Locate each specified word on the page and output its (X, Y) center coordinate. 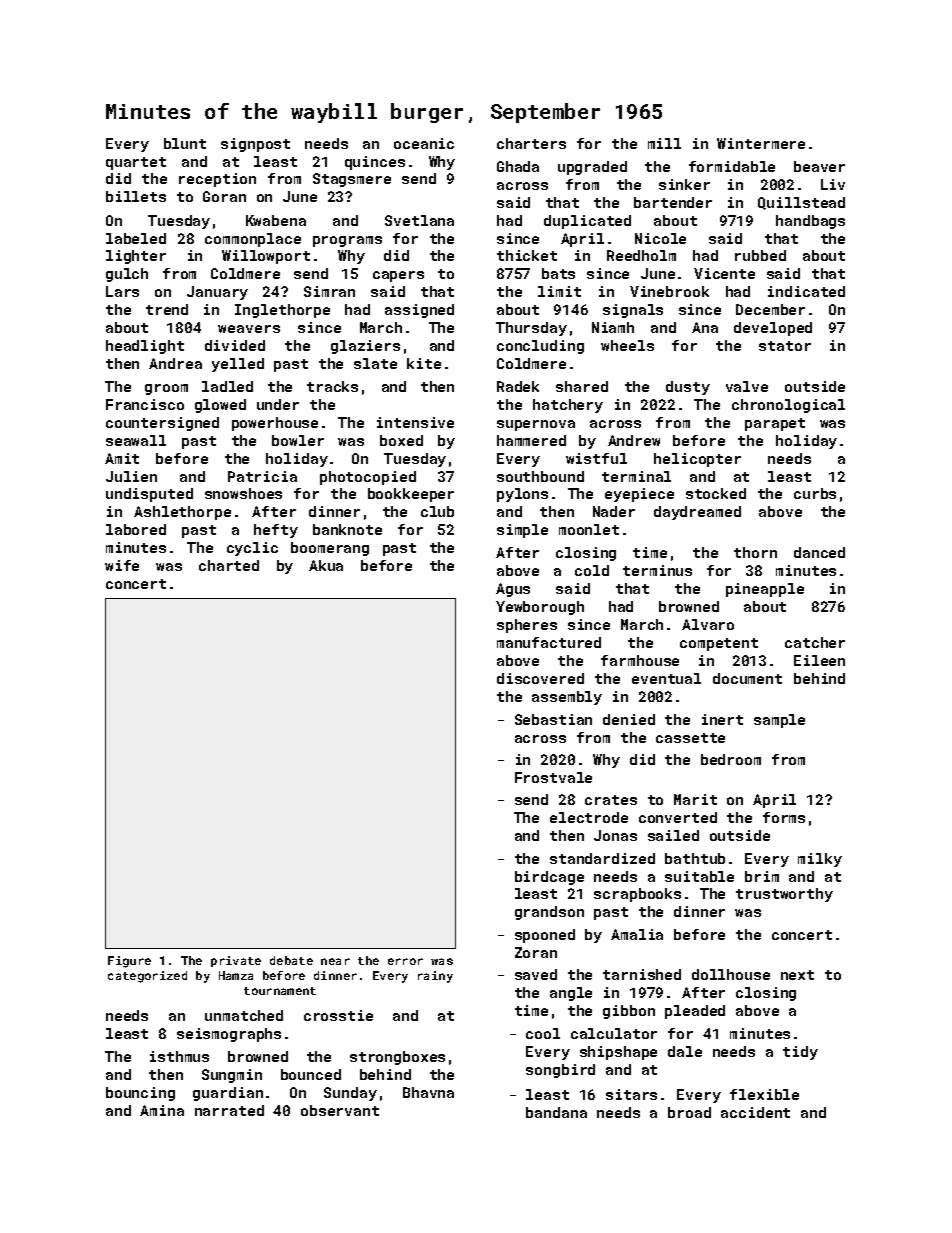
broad (689, 1112)
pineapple (765, 590)
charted (229, 565)
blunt (185, 143)
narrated (229, 1110)
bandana (556, 1112)
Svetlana (419, 220)
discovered (540, 678)
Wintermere (761, 143)
